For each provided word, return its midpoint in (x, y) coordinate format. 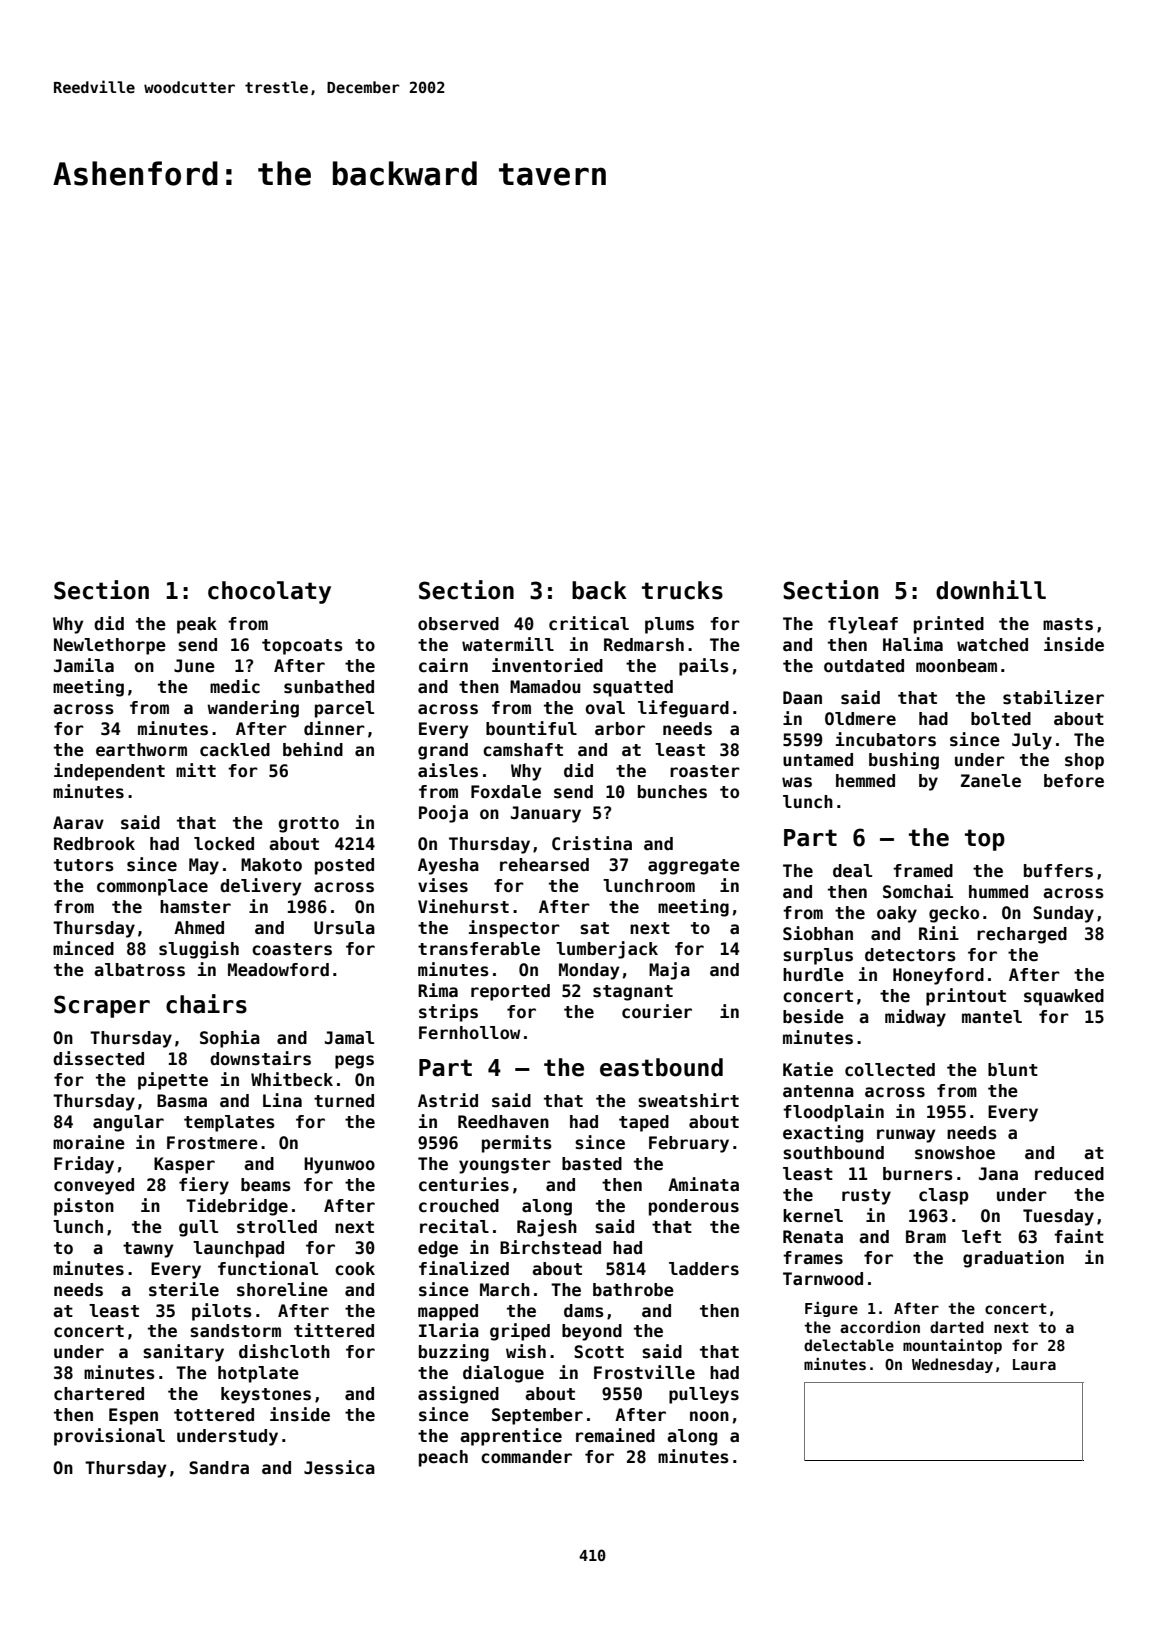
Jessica (339, 1467)
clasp (944, 1196)
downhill (991, 590)
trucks (682, 590)
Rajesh (547, 1228)
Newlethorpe (110, 646)
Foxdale (506, 792)
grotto (308, 825)
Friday (84, 1165)
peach (443, 1458)
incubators (886, 739)
